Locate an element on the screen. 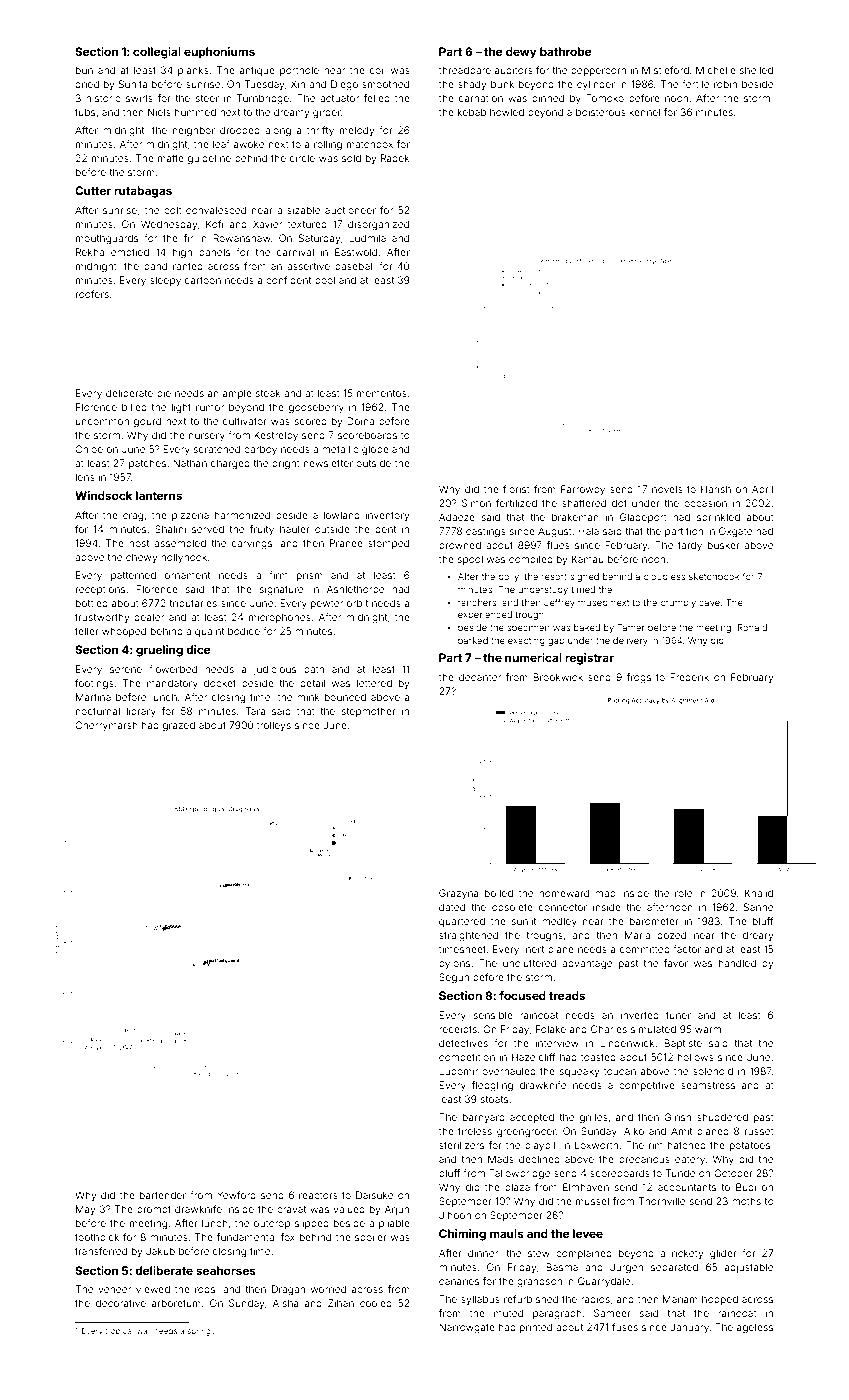 The width and height of the screenshot is (849, 1400). uncommon is located at coordinates (102, 422).
